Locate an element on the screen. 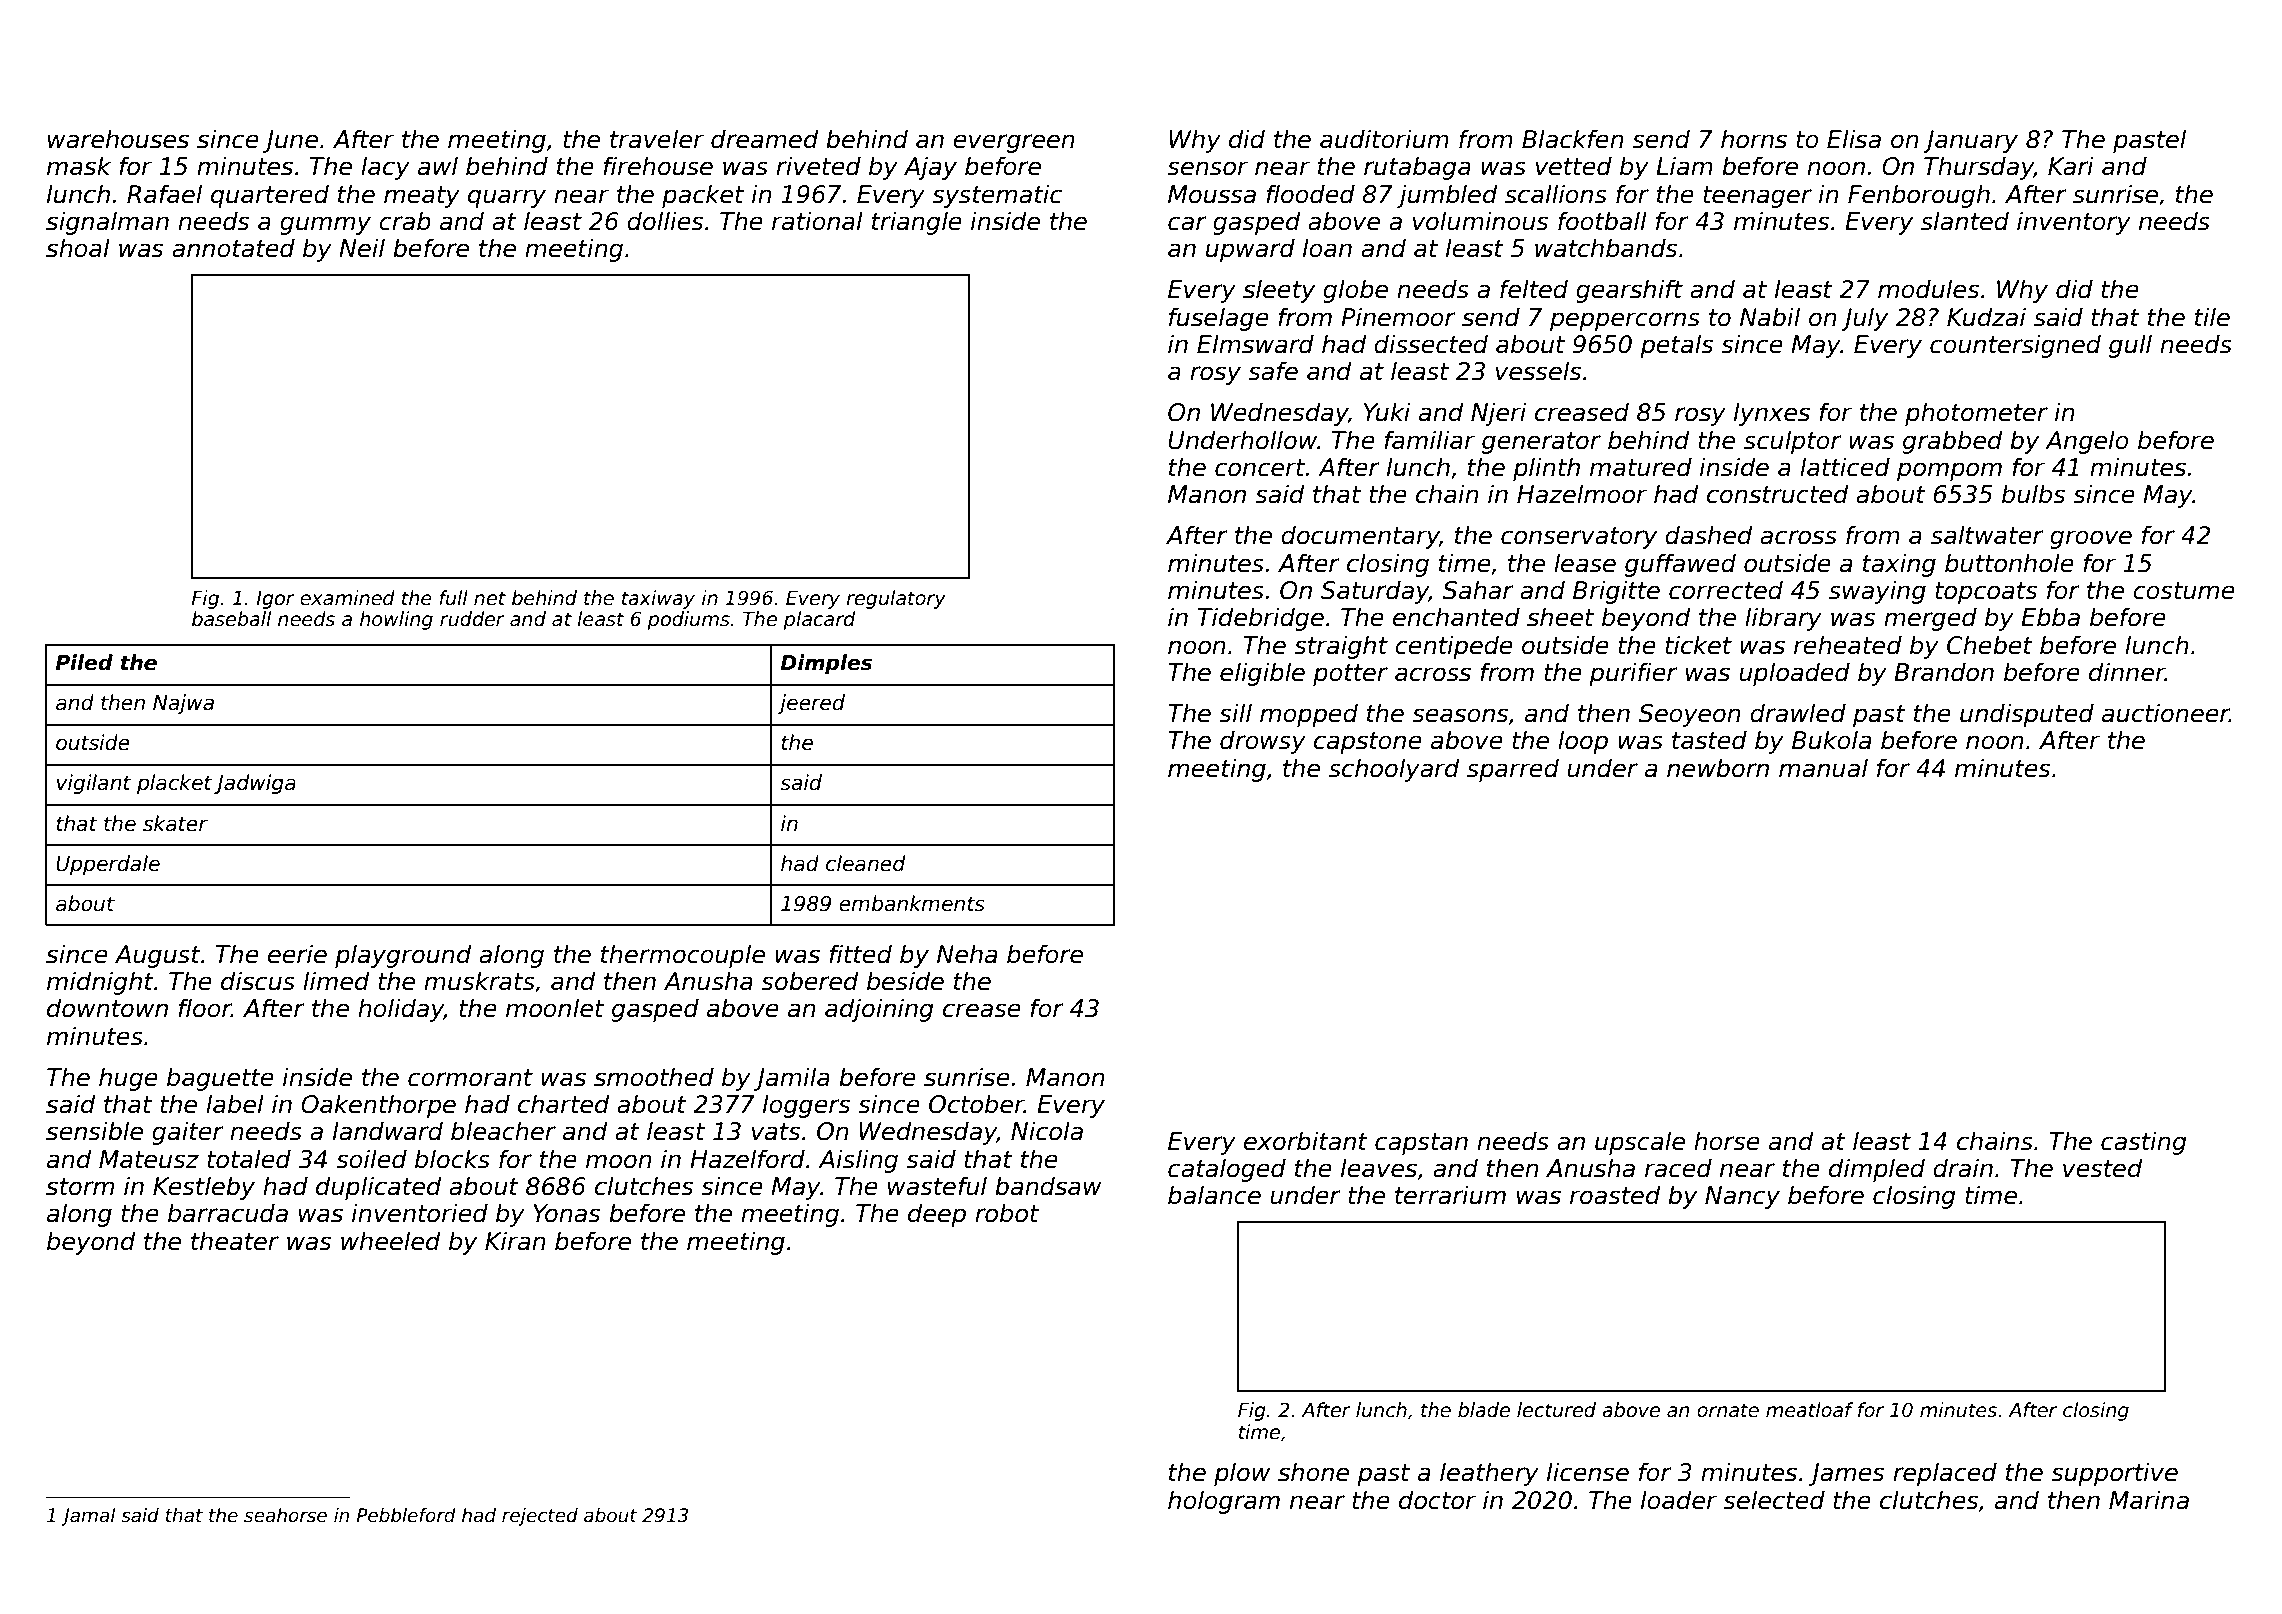  rejected is located at coordinates (540, 1517).
